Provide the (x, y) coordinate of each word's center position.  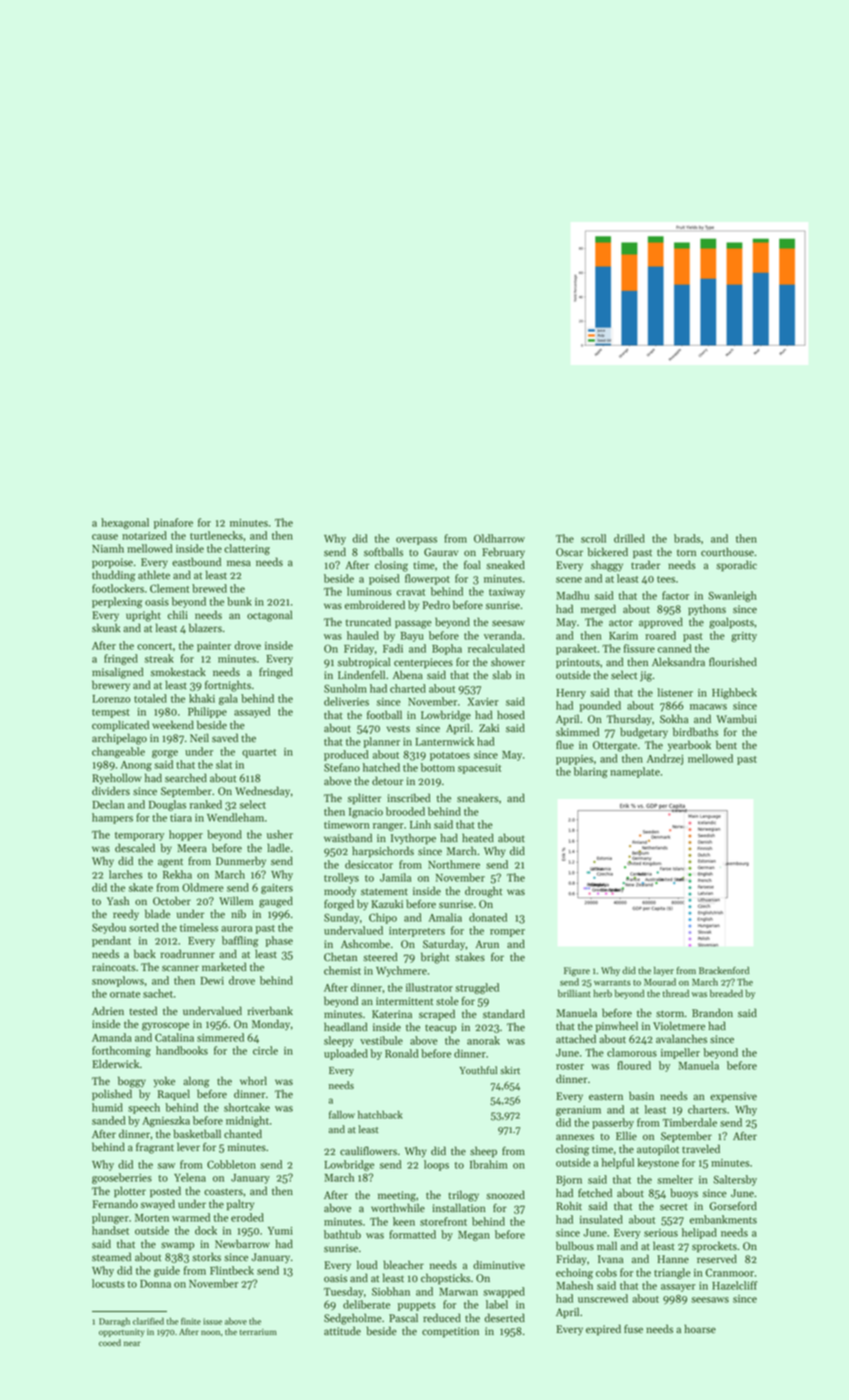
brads (687, 538)
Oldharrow (499, 538)
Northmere (454, 864)
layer (664, 971)
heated (478, 838)
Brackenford (724, 970)
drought (483, 892)
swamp (177, 1246)
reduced (442, 1318)
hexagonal (125, 523)
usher (280, 834)
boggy (132, 1082)
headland (346, 1027)
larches (126, 874)
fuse (633, 1328)
